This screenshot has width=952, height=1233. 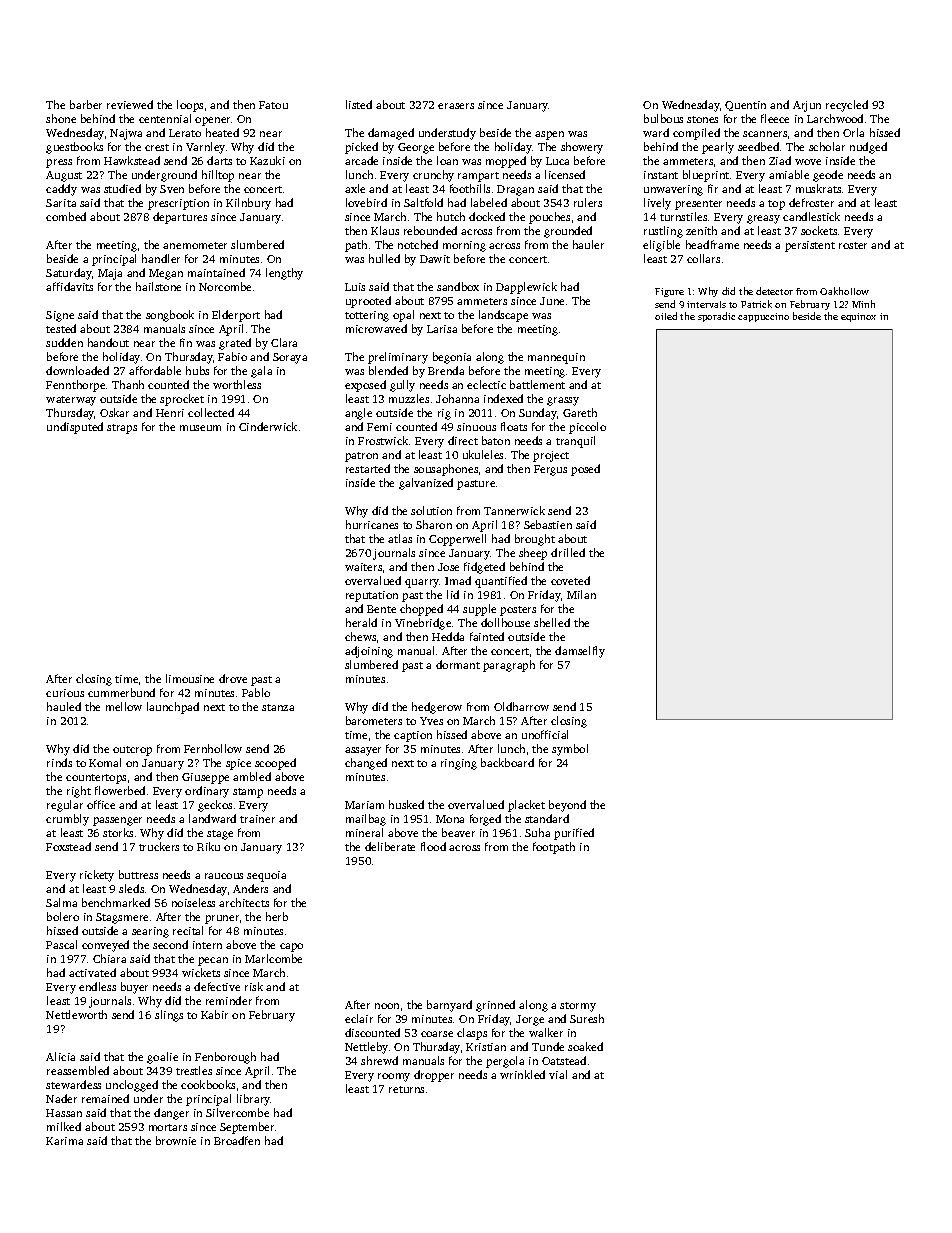 What do you see at coordinates (588, 244) in the screenshot?
I see `hauler` at bounding box center [588, 244].
